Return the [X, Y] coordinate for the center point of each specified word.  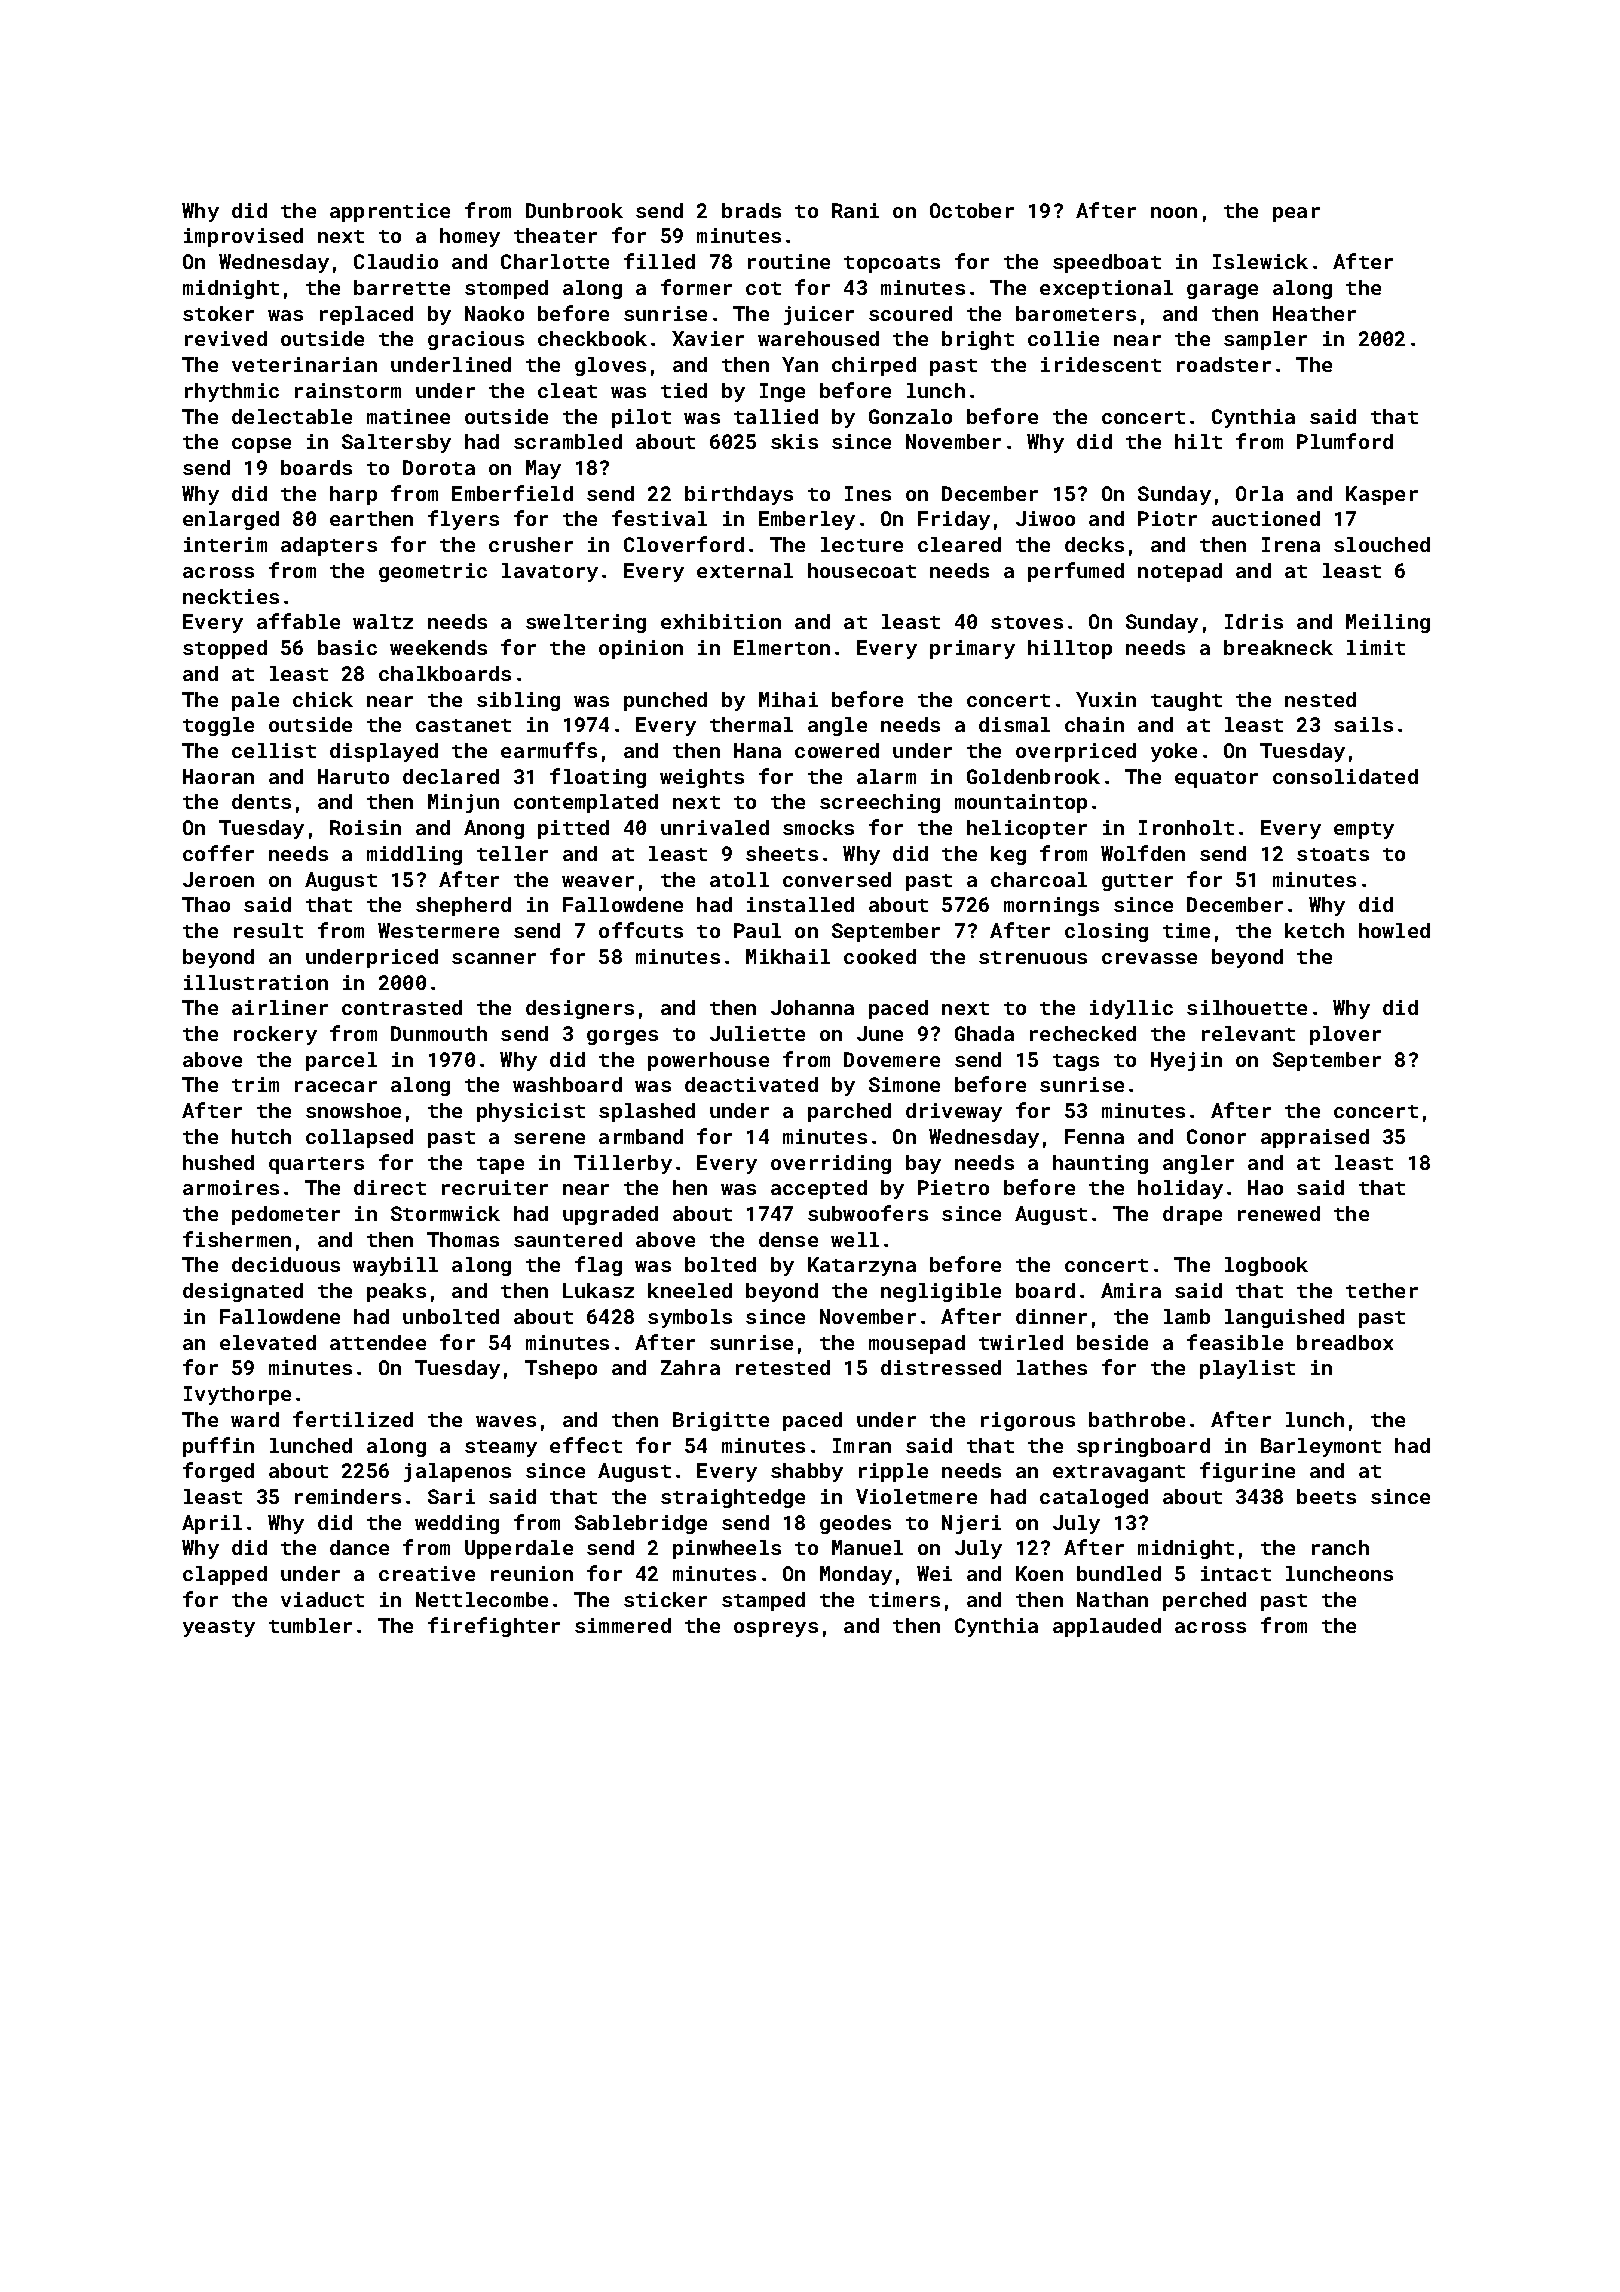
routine [789, 261]
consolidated [1345, 776]
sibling [518, 701]
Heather [1314, 313]
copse [261, 445]
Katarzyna [862, 1266]
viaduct [322, 1599]
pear [1296, 214]
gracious [476, 340]
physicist [531, 1112]
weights [702, 778]
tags [1076, 1062]
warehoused [818, 338]
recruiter [495, 1187]
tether [1382, 1290]
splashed [647, 1112]
